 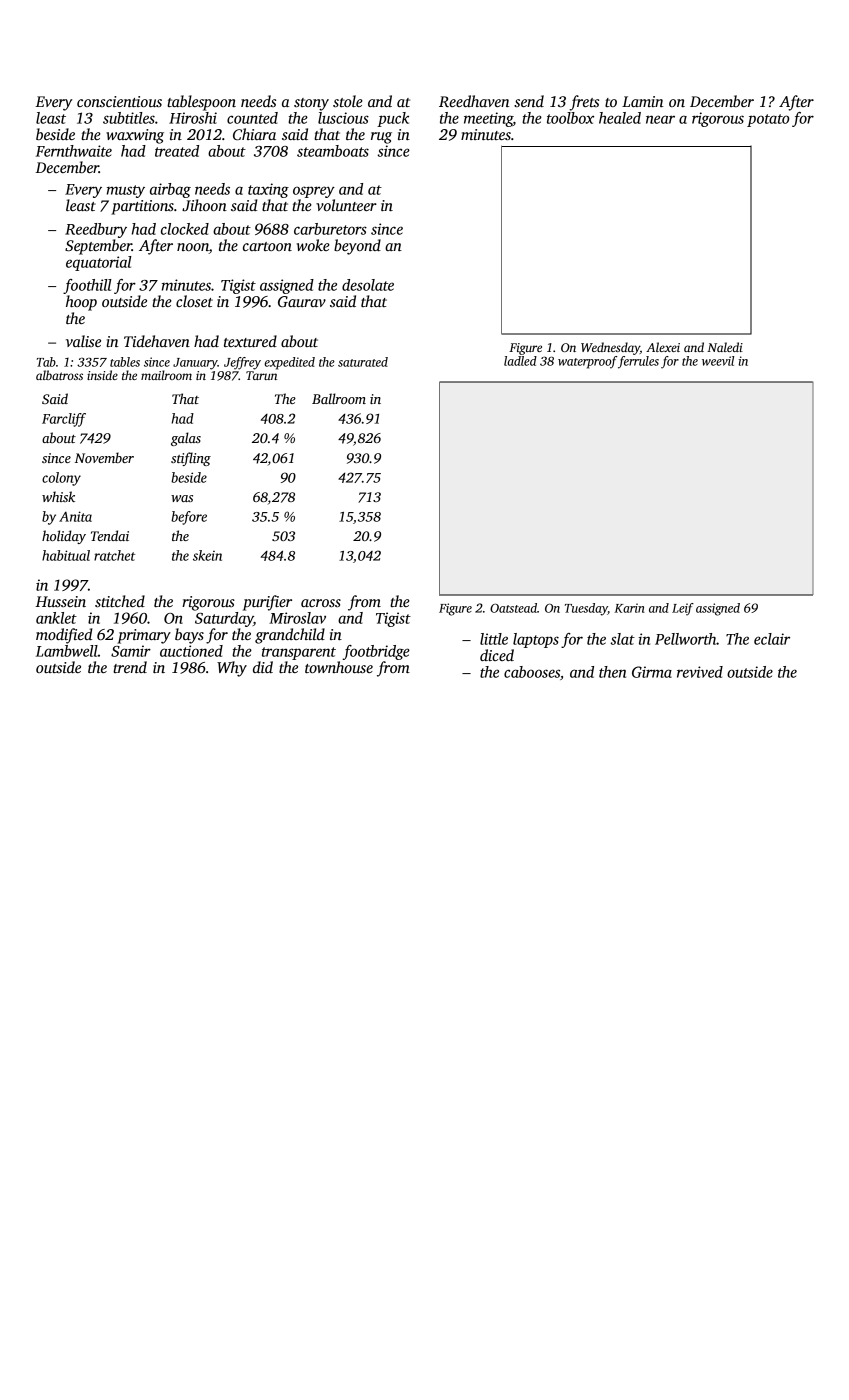 I want to click on treated, so click(x=177, y=151).
